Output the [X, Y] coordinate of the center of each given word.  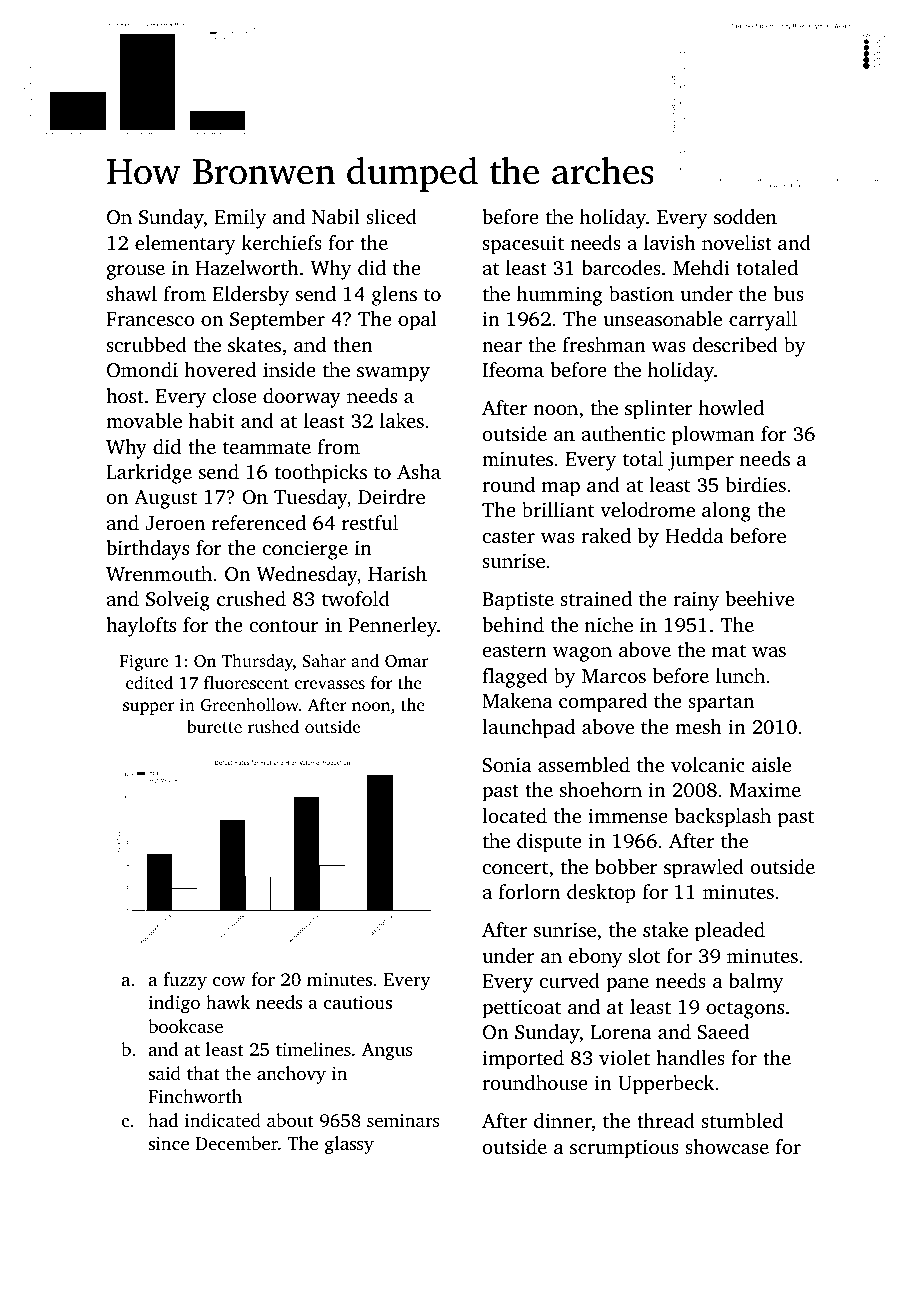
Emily [240, 219]
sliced [391, 216]
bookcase [185, 1026]
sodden [745, 216]
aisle [771, 764]
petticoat [521, 1009]
